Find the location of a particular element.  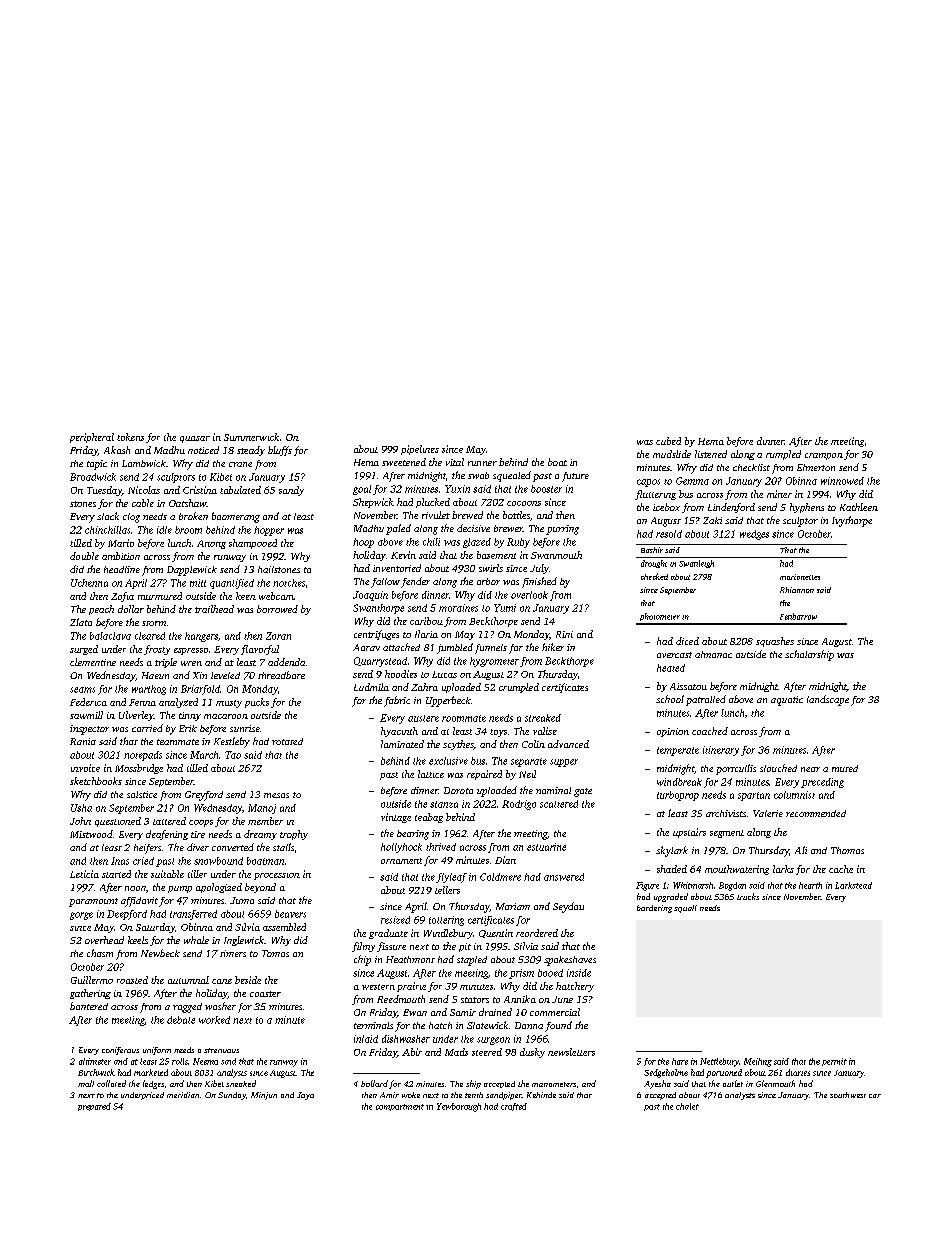

wedges is located at coordinates (754, 535).
